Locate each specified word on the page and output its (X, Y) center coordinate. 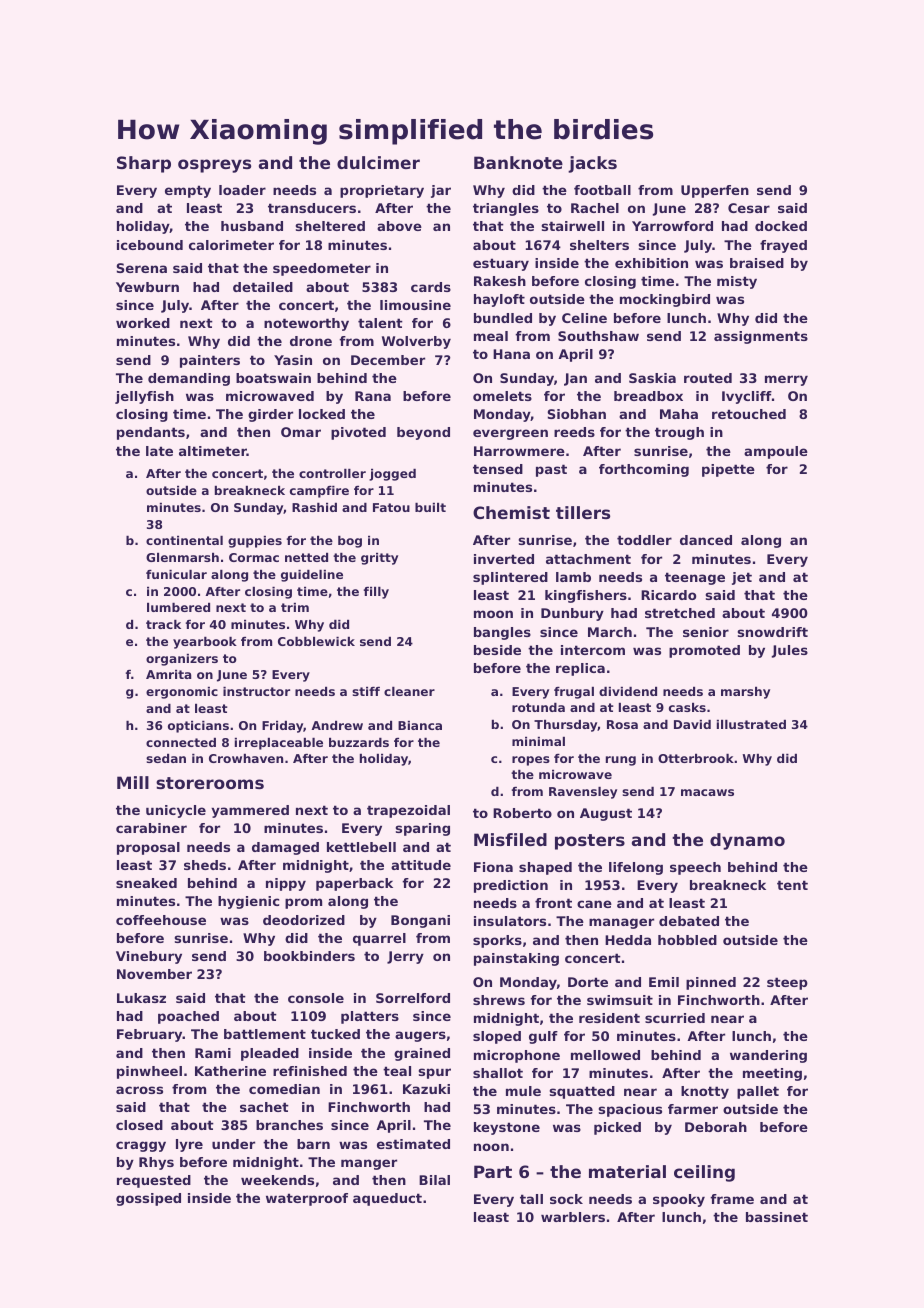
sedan (166, 758)
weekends (277, 1180)
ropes (531, 761)
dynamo (747, 841)
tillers (583, 512)
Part (493, 1171)
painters (210, 361)
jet (742, 578)
